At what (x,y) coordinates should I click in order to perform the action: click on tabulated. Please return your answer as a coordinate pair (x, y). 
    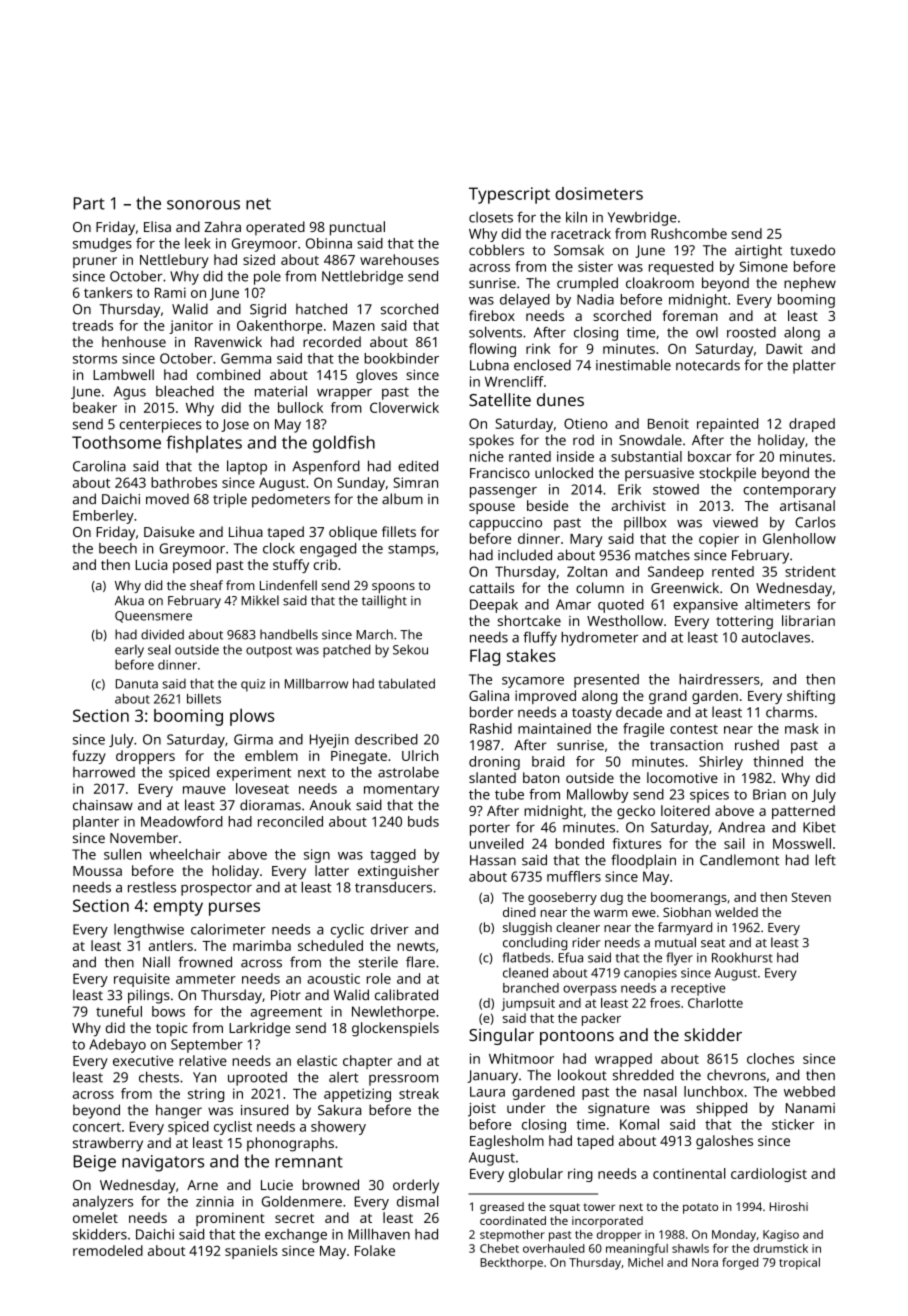
    Looking at the image, I should click on (407, 683).
